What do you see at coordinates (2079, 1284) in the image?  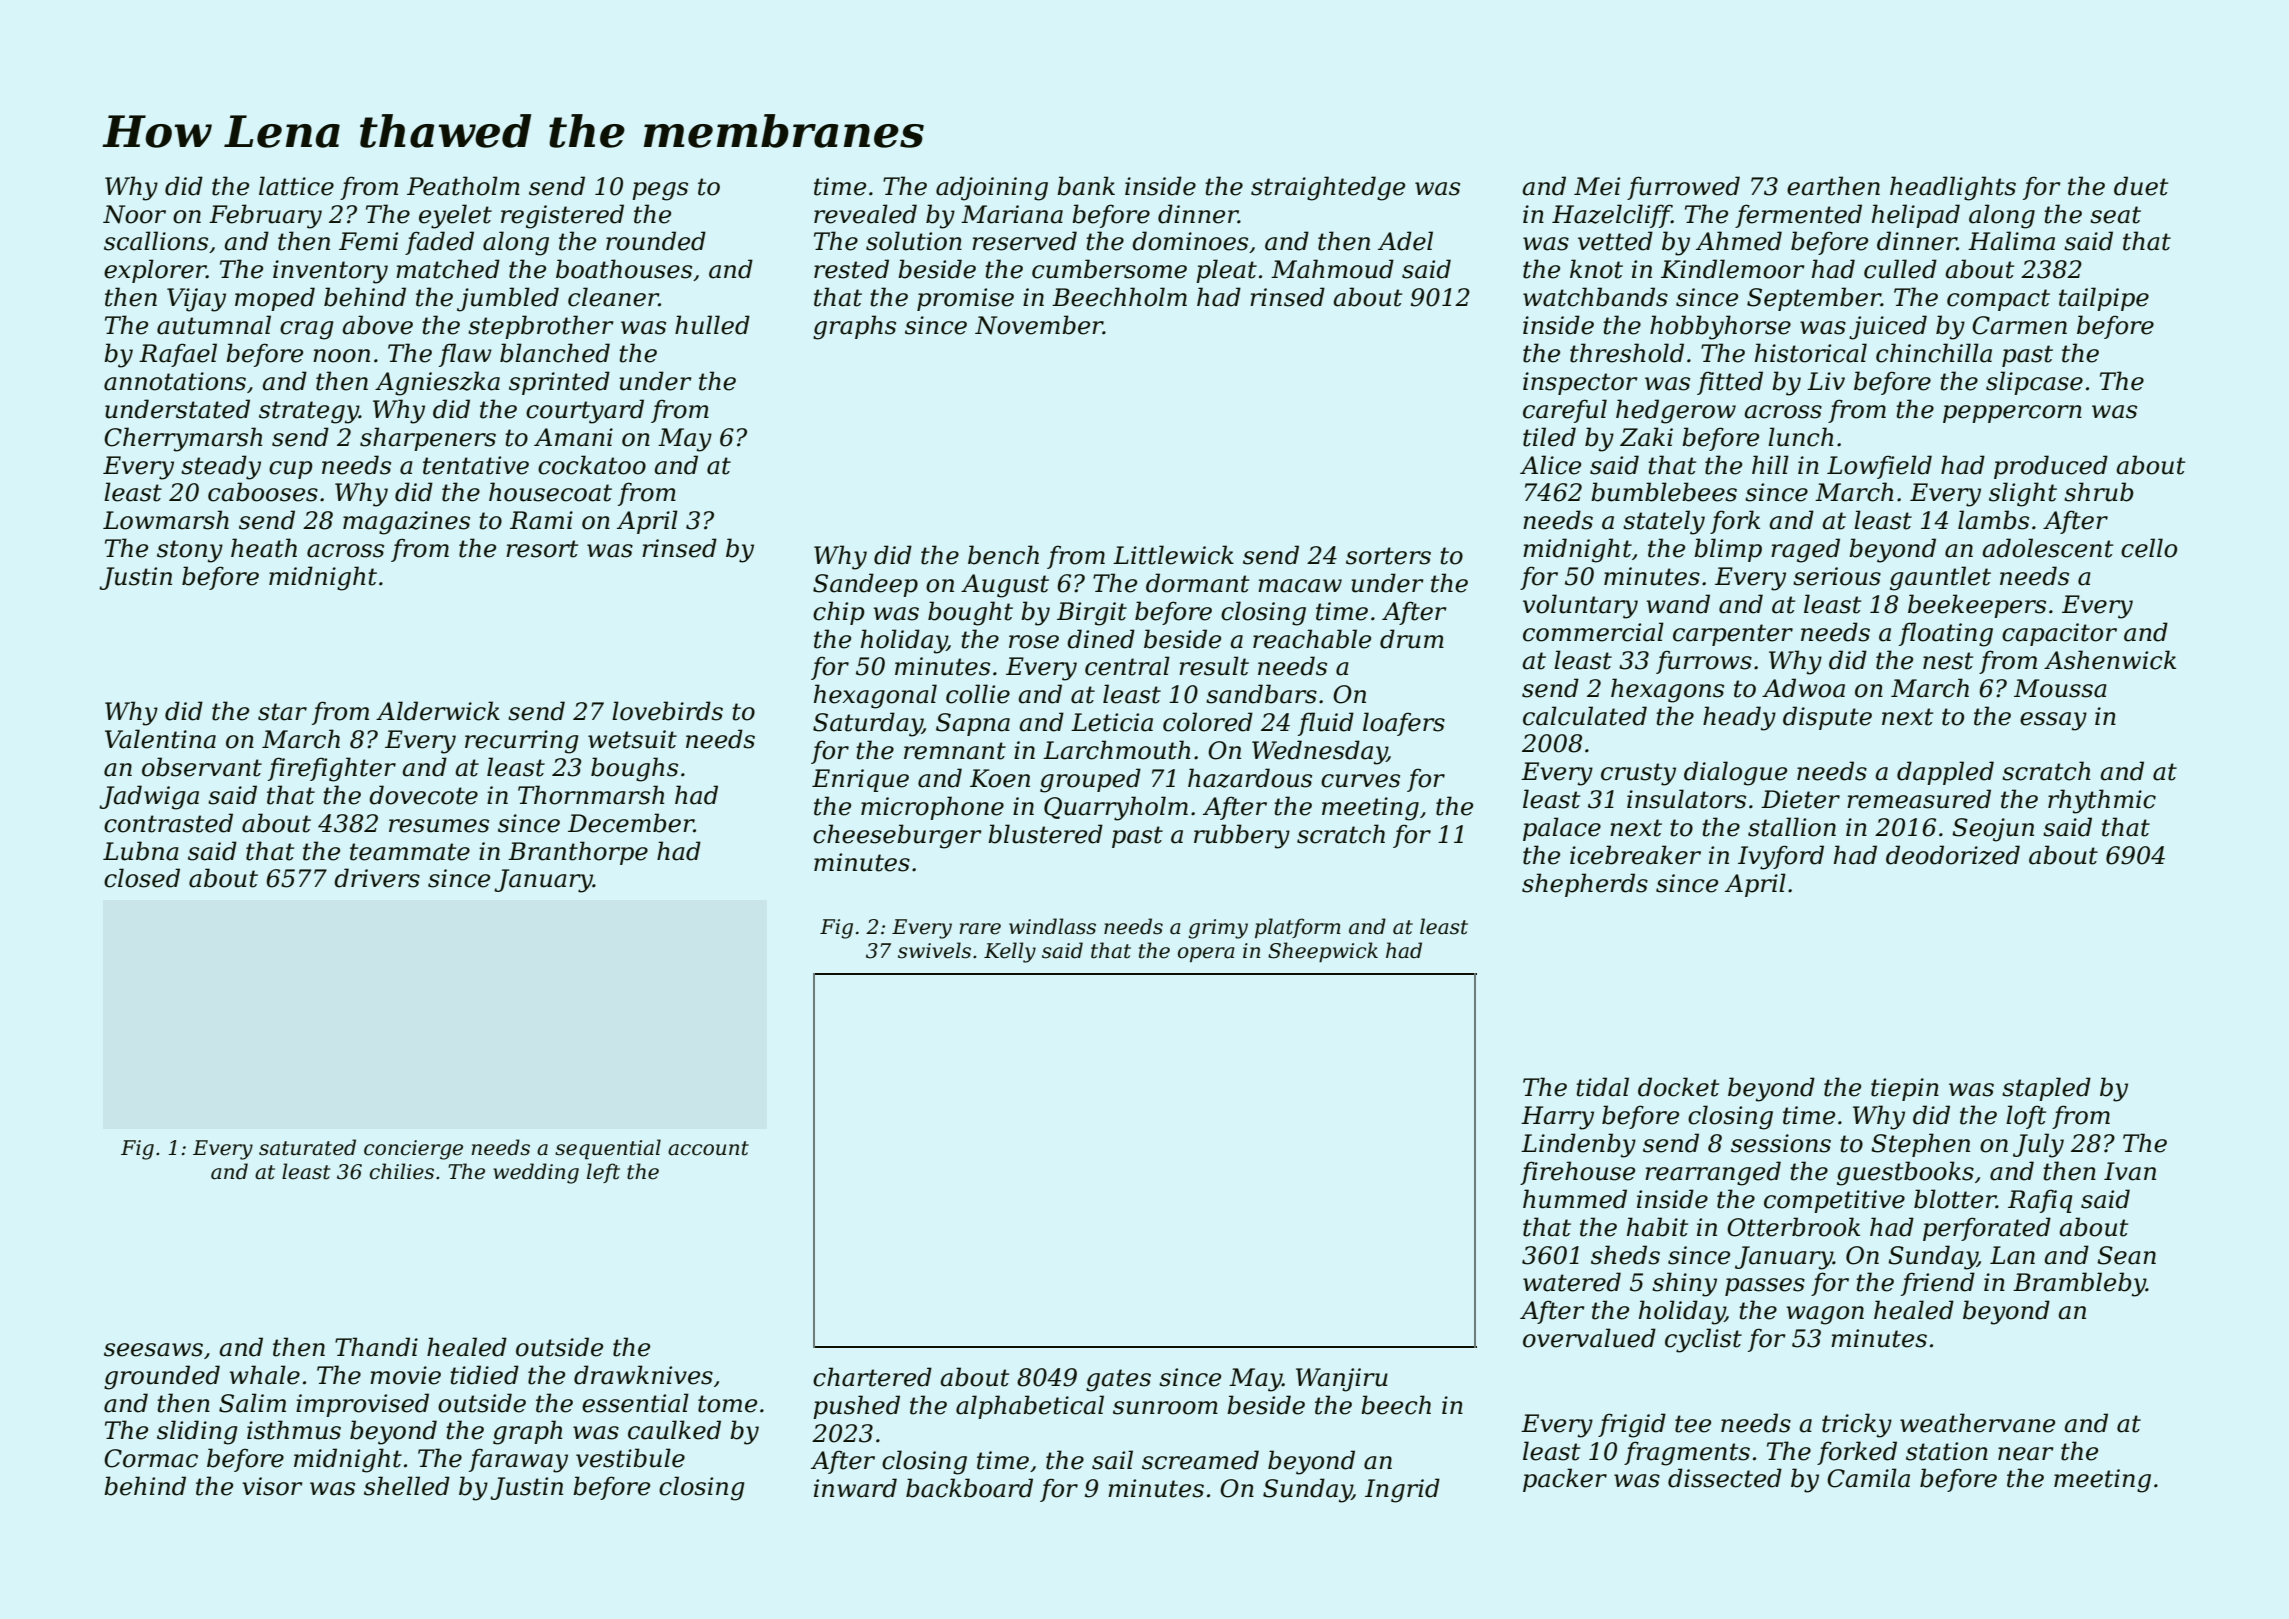 I see `Brambleby` at bounding box center [2079, 1284].
